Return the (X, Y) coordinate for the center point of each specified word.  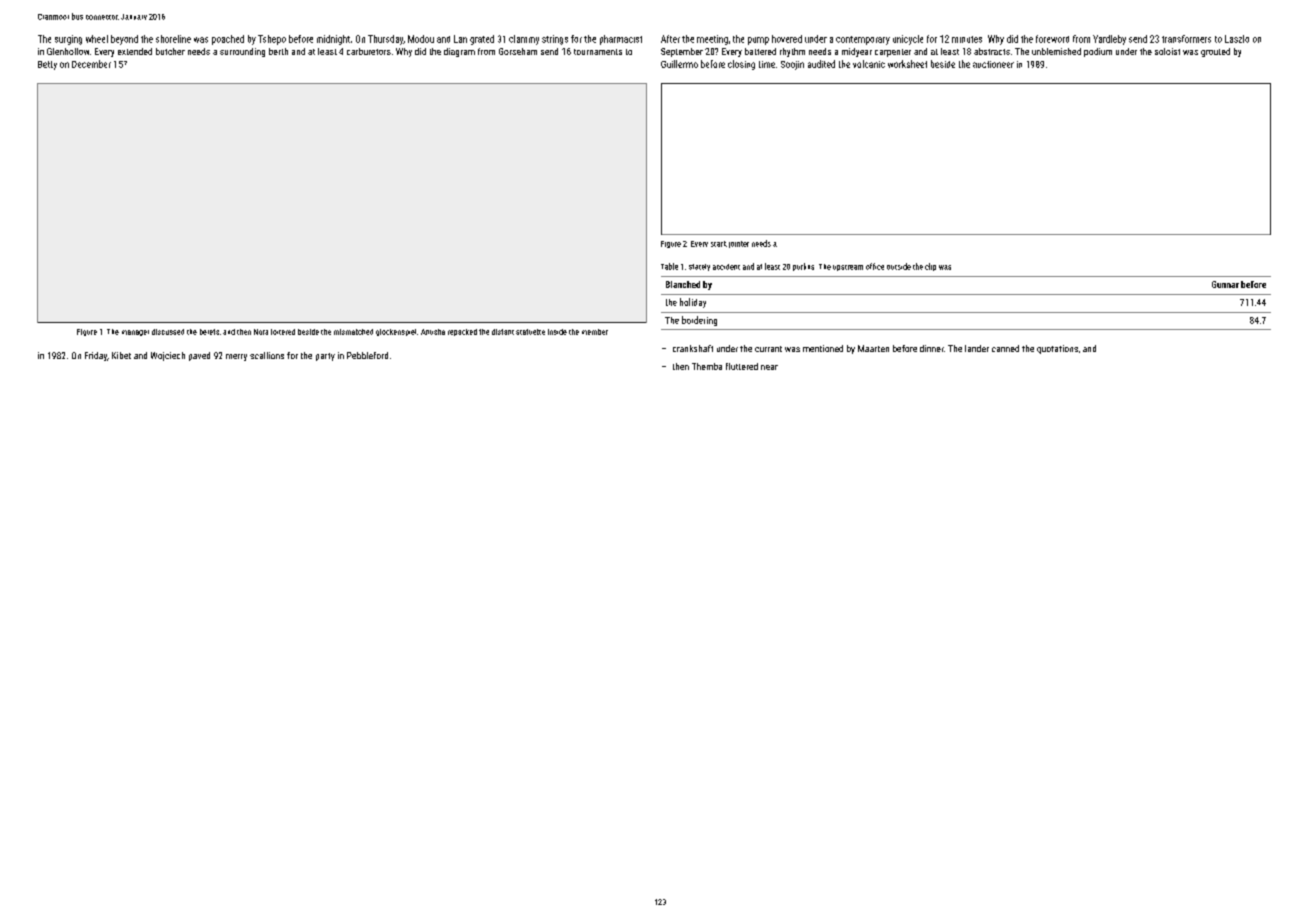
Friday (96, 356)
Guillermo (679, 64)
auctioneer (993, 64)
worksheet (907, 64)
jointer (739, 244)
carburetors (369, 51)
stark (719, 244)
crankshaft (693, 348)
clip (930, 267)
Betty (47, 65)
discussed (168, 332)
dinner (932, 348)
